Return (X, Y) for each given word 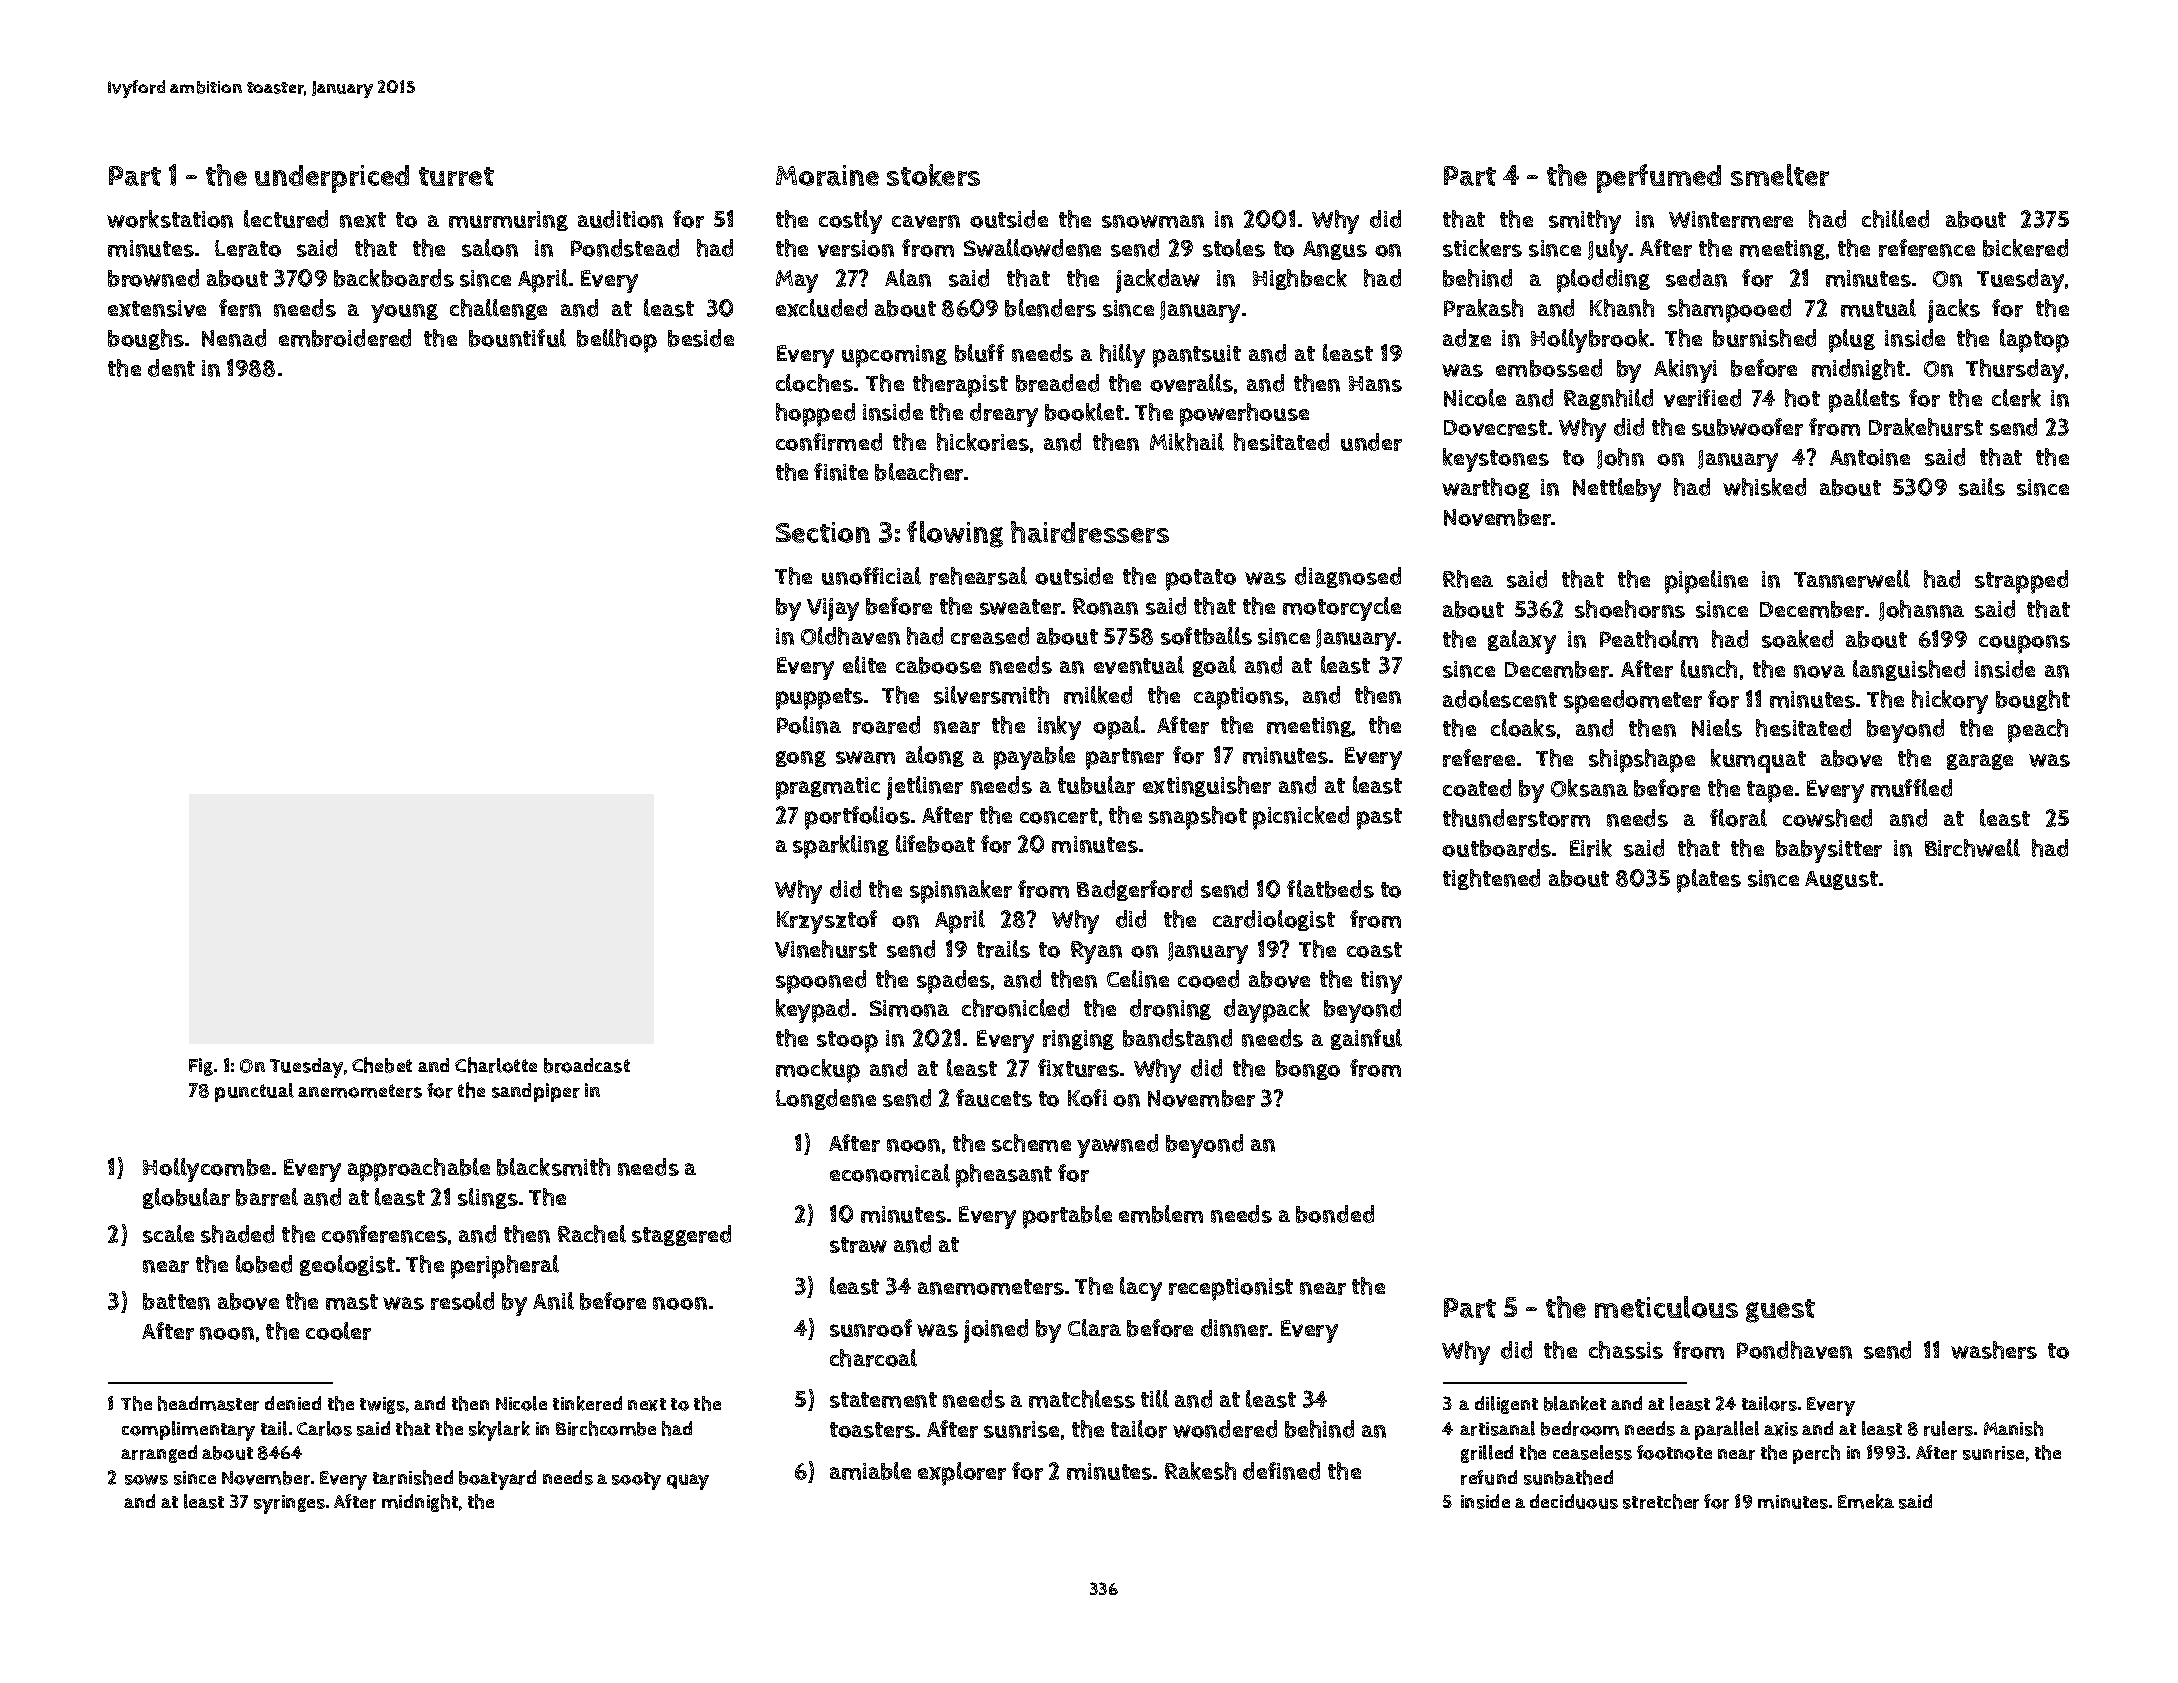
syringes (289, 1504)
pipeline (1706, 582)
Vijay (833, 609)
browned (153, 278)
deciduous (1574, 1501)
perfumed (1659, 178)
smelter (1780, 175)
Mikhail (1187, 442)
